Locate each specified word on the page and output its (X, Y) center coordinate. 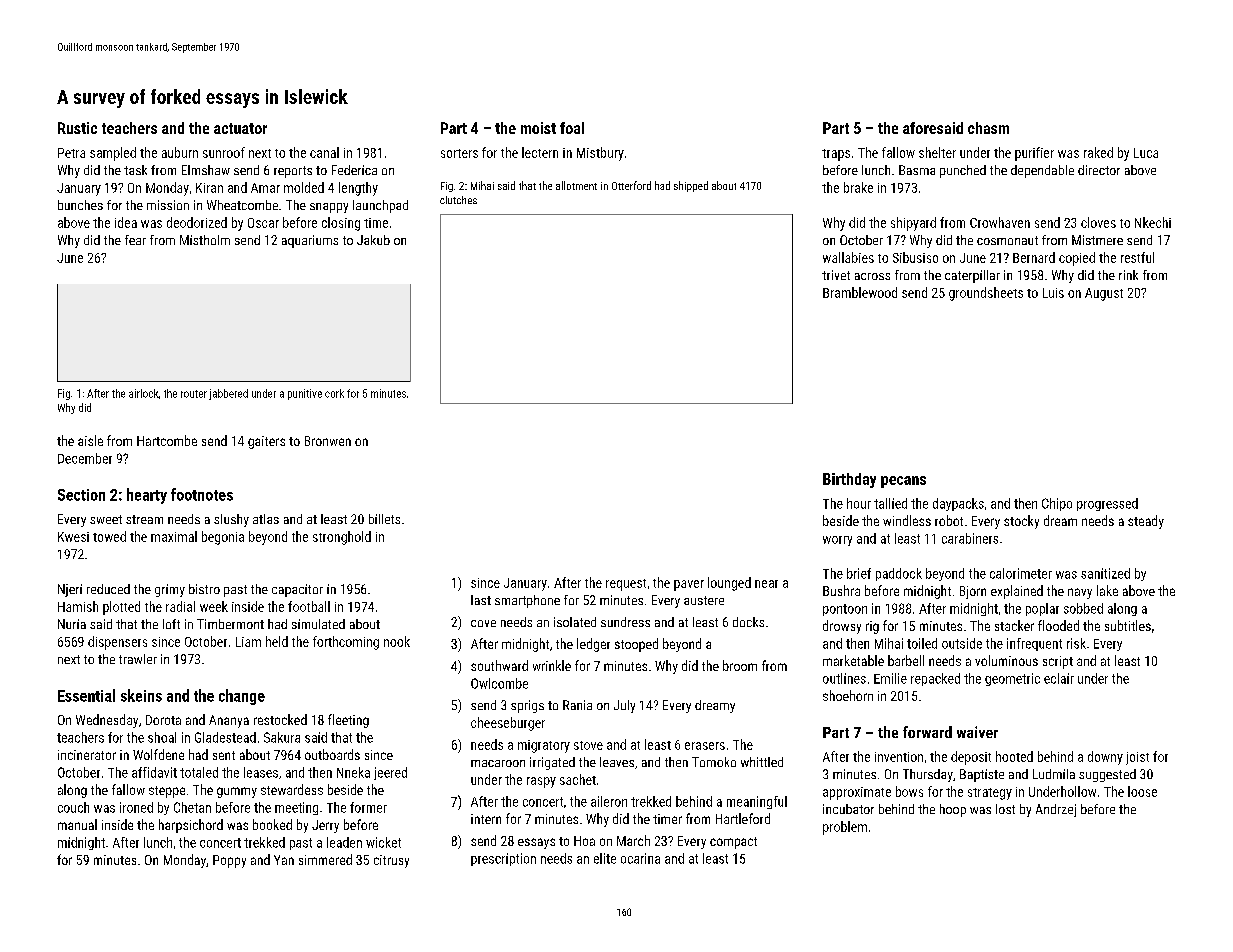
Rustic (77, 128)
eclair (1059, 678)
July (624, 706)
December (85, 458)
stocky (1021, 522)
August (1104, 294)
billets (384, 519)
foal (572, 128)
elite (605, 858)
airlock (144, 393)
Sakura (282, 737)
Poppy (229, 861)
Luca (1146, 153)
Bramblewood (860, 292)
